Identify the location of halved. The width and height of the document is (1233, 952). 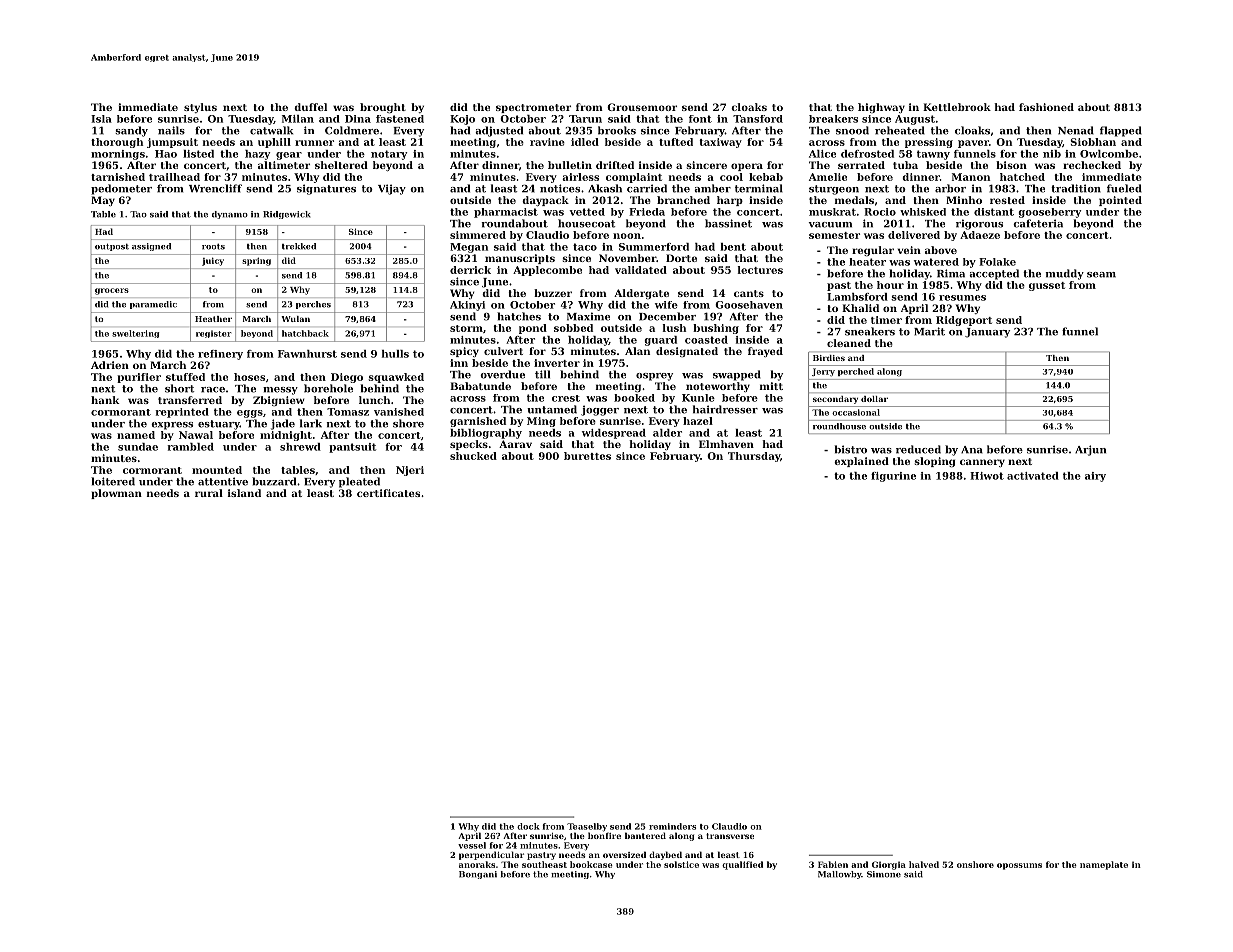
(924, 864).
